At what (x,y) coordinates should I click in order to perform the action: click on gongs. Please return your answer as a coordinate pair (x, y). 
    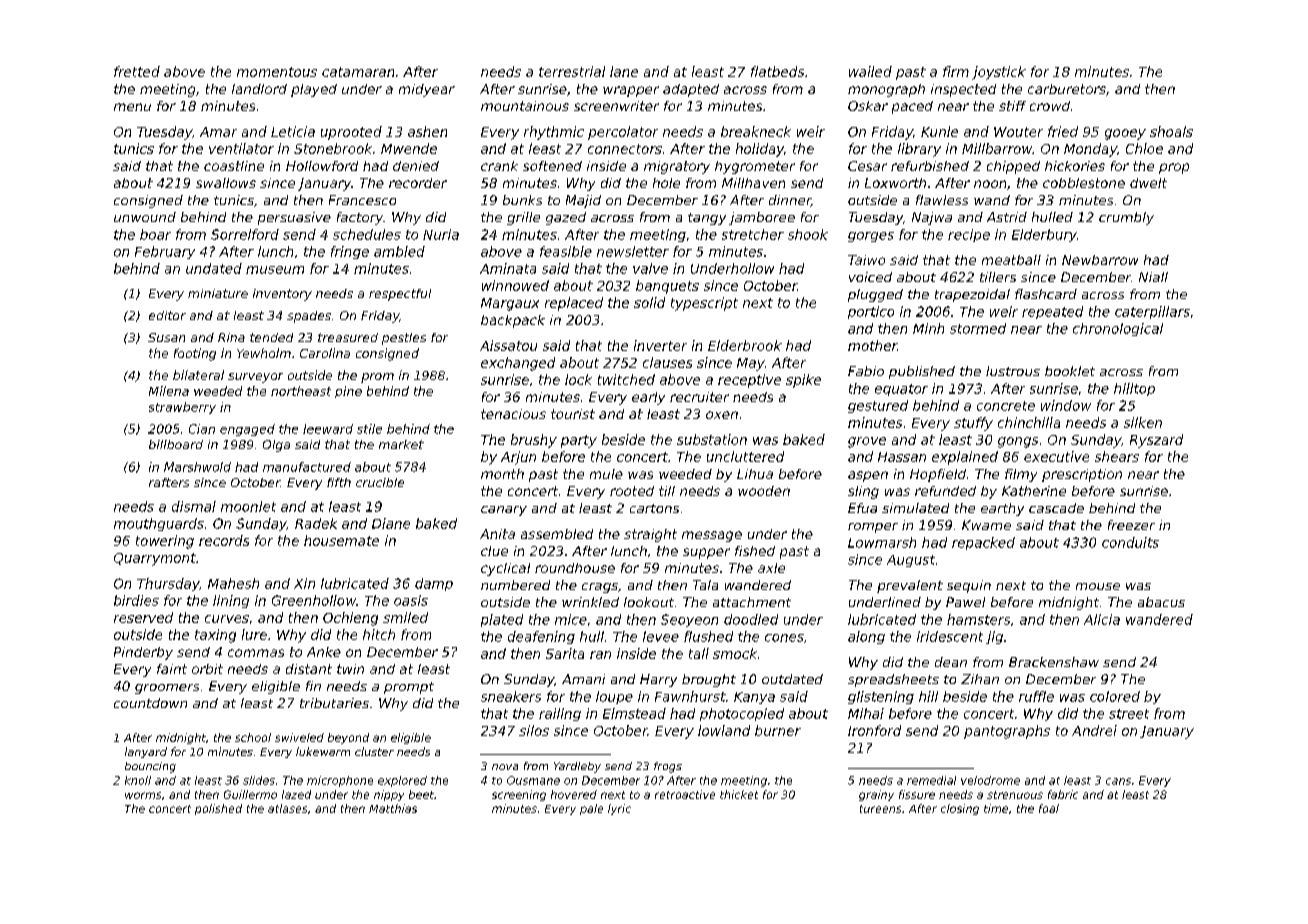
    Looking at the image, I should click on (1018, 442).
